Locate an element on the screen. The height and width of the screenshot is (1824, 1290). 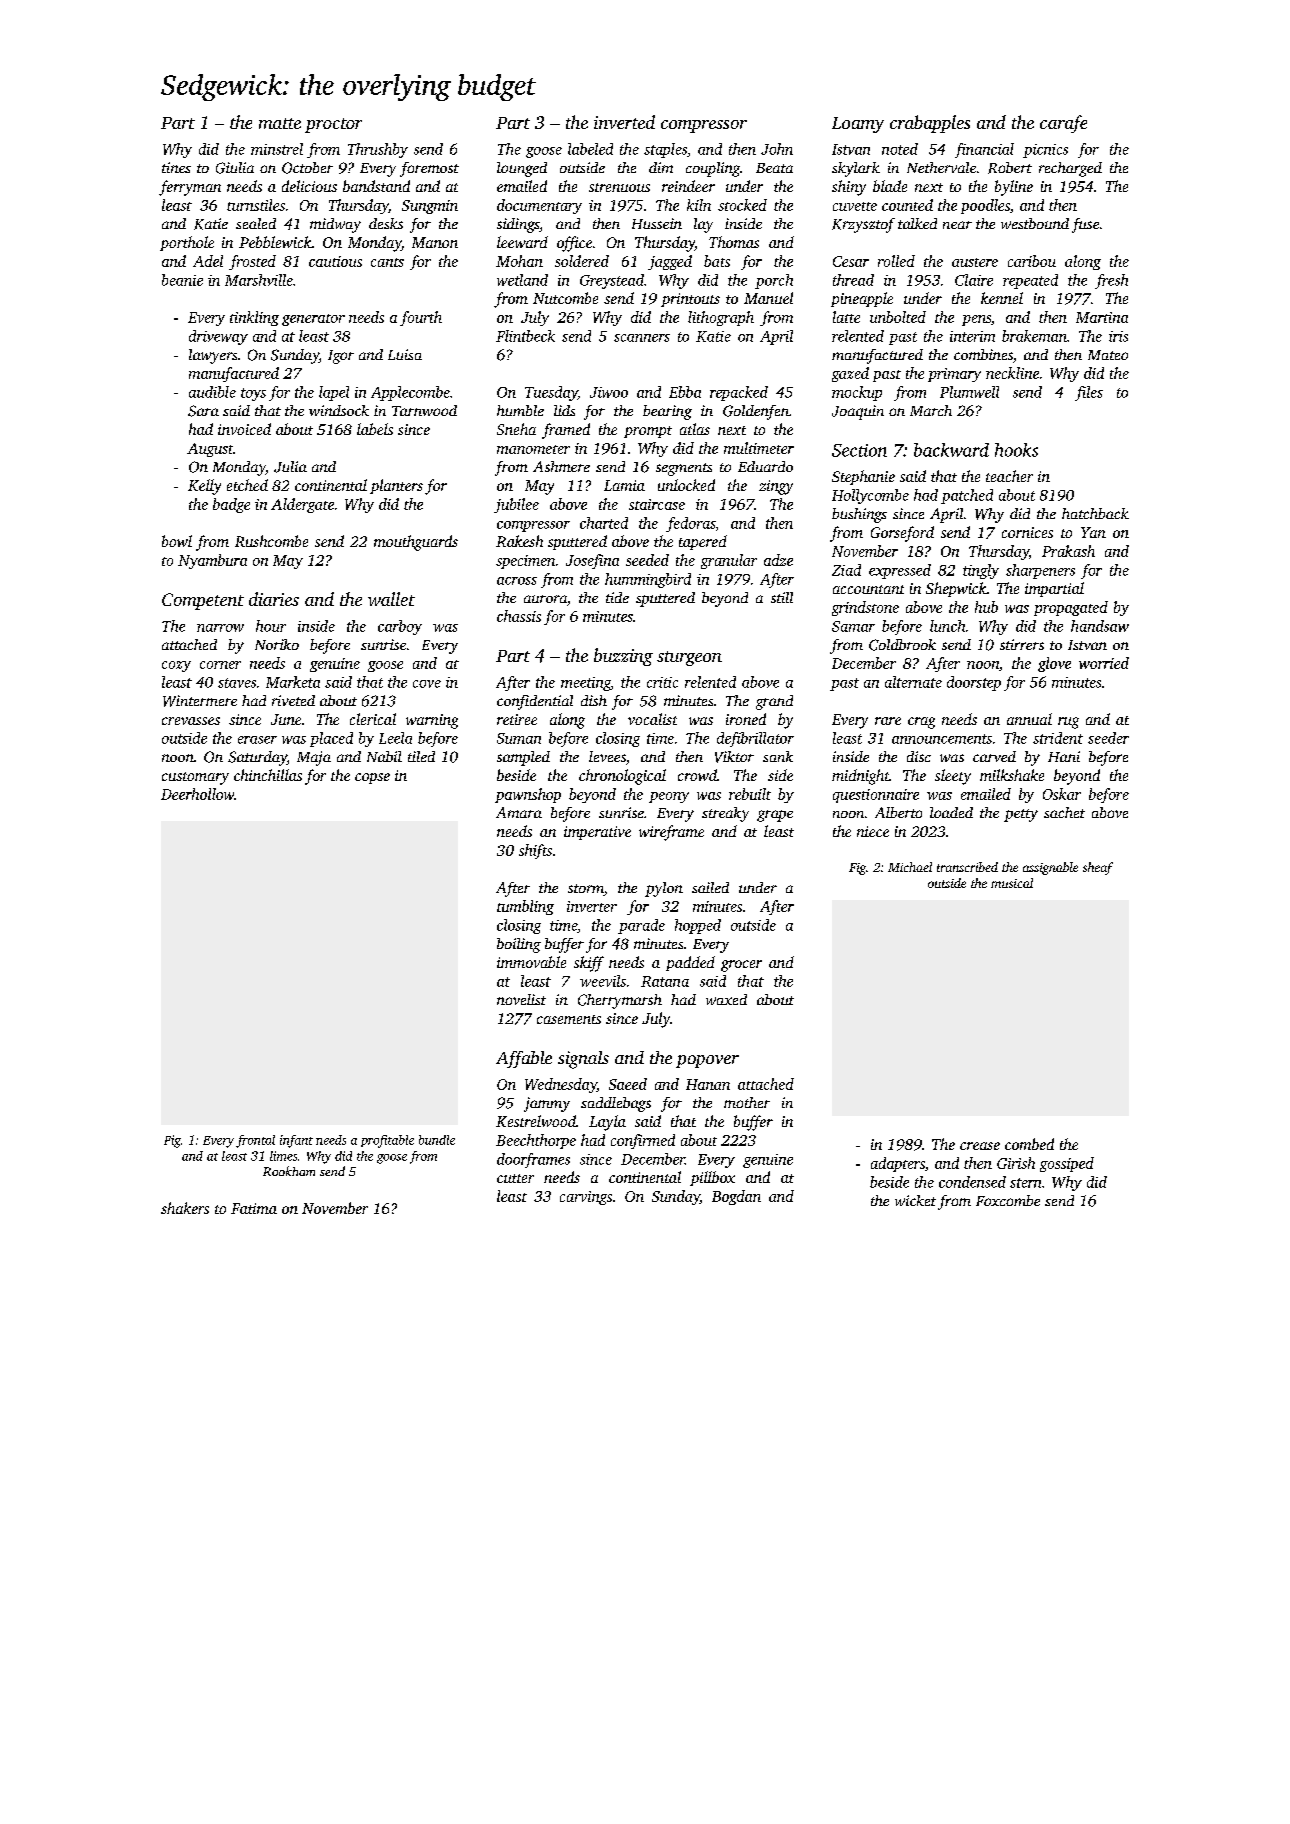
printouts is located at coordinates (690, 300).
